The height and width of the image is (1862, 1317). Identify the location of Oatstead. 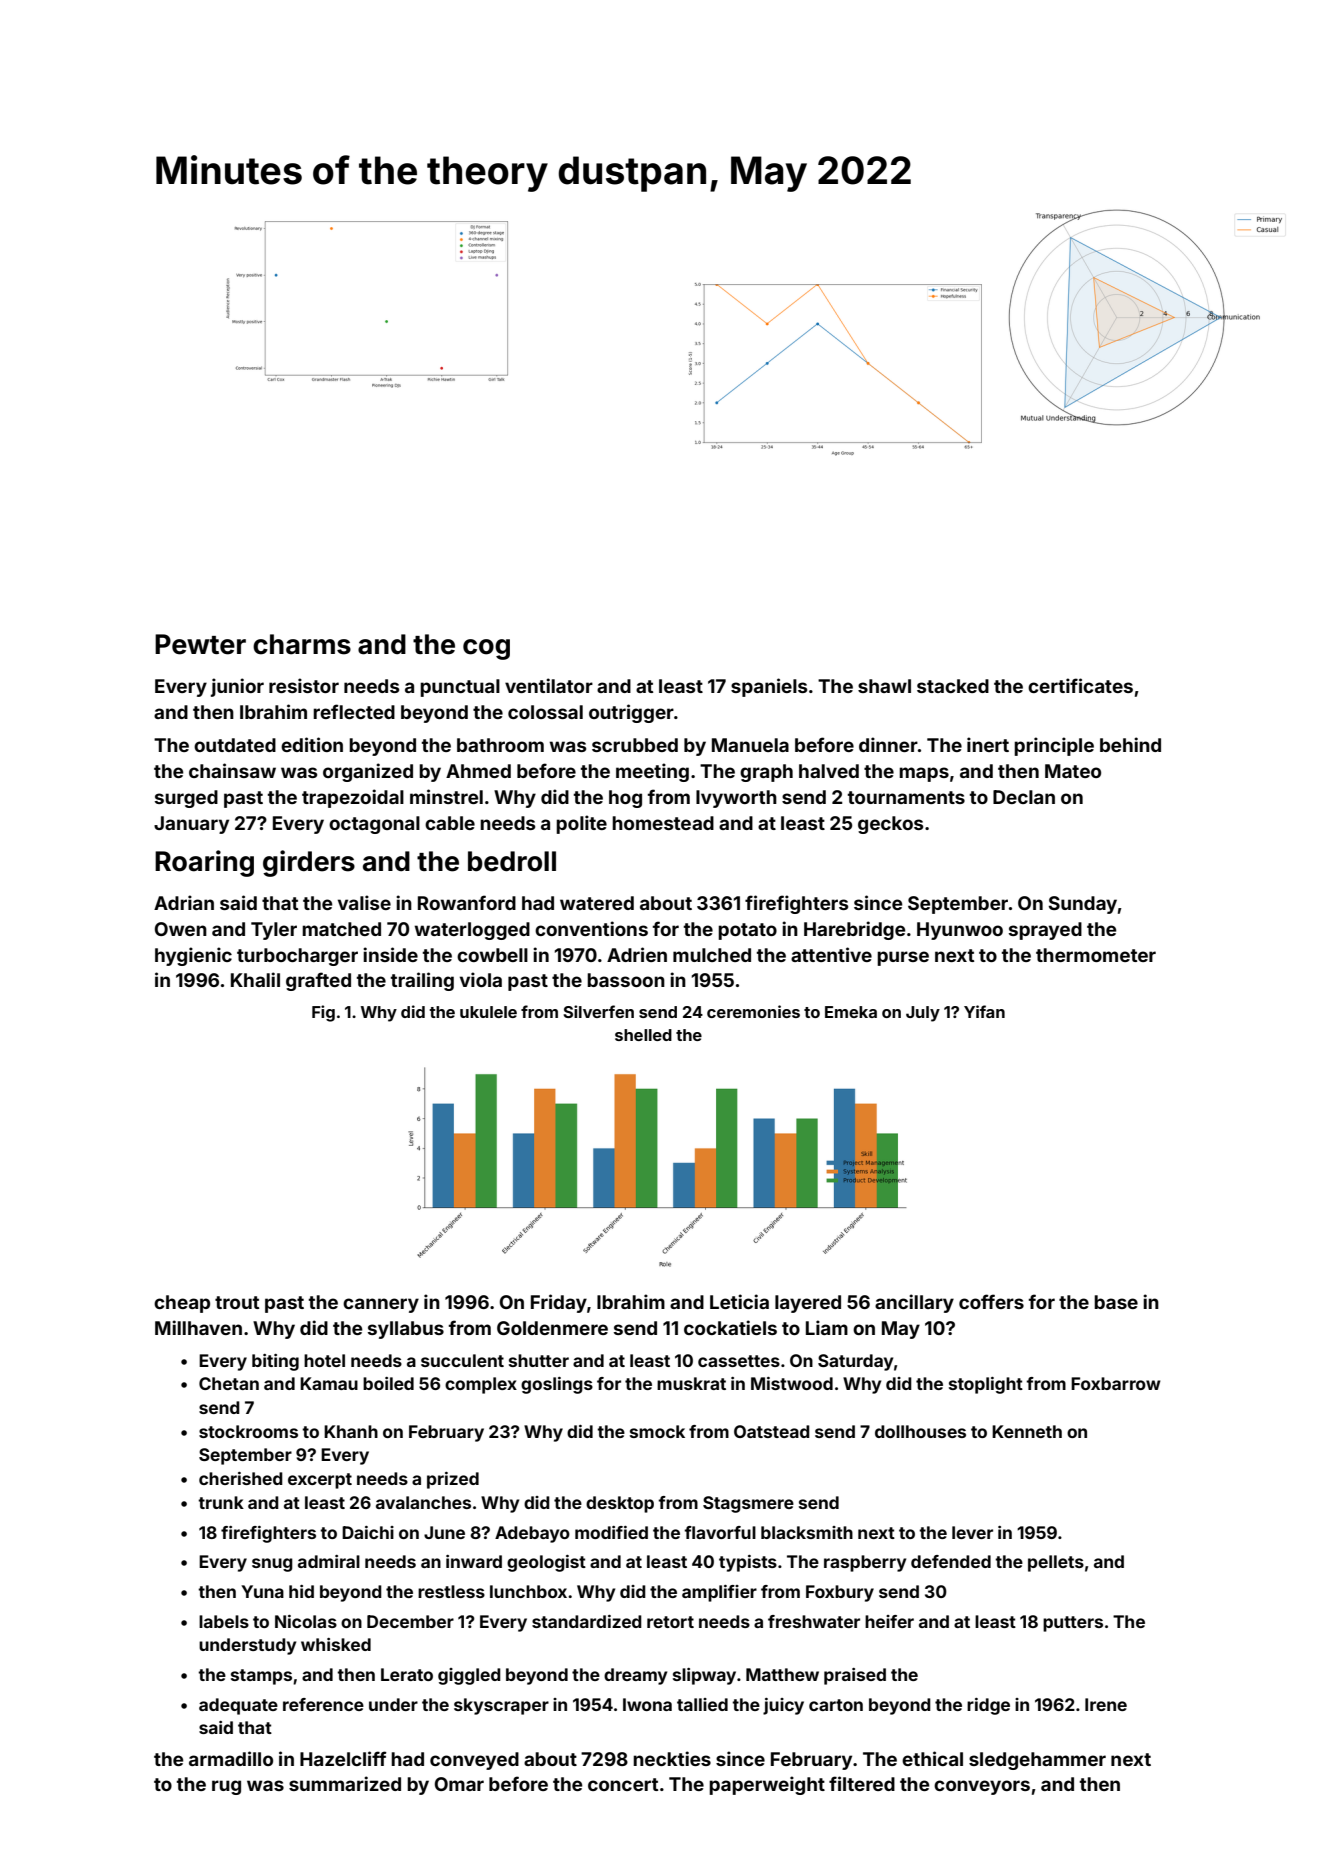
(772, 1431).
